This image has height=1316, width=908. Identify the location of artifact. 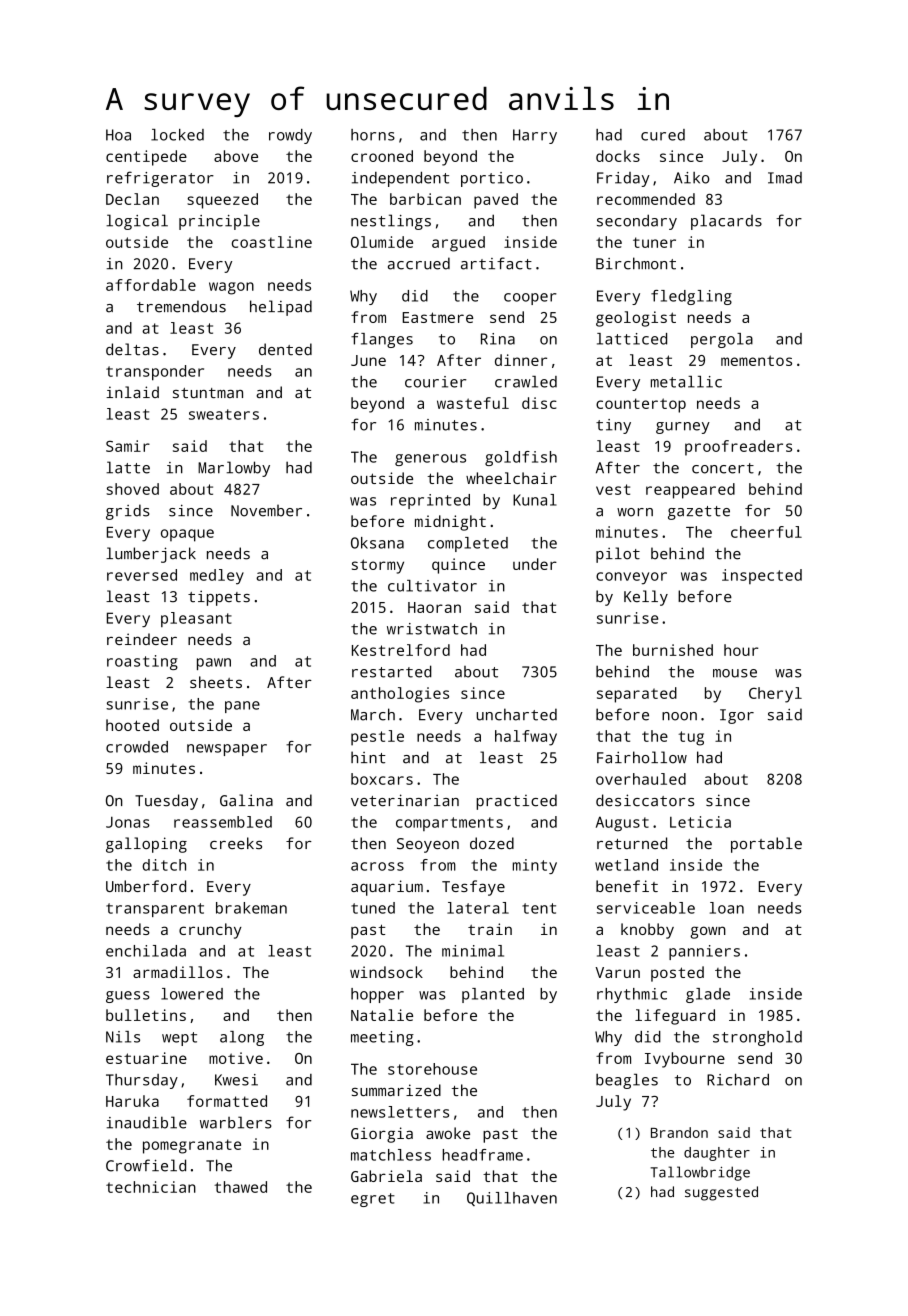
(496, 263).
